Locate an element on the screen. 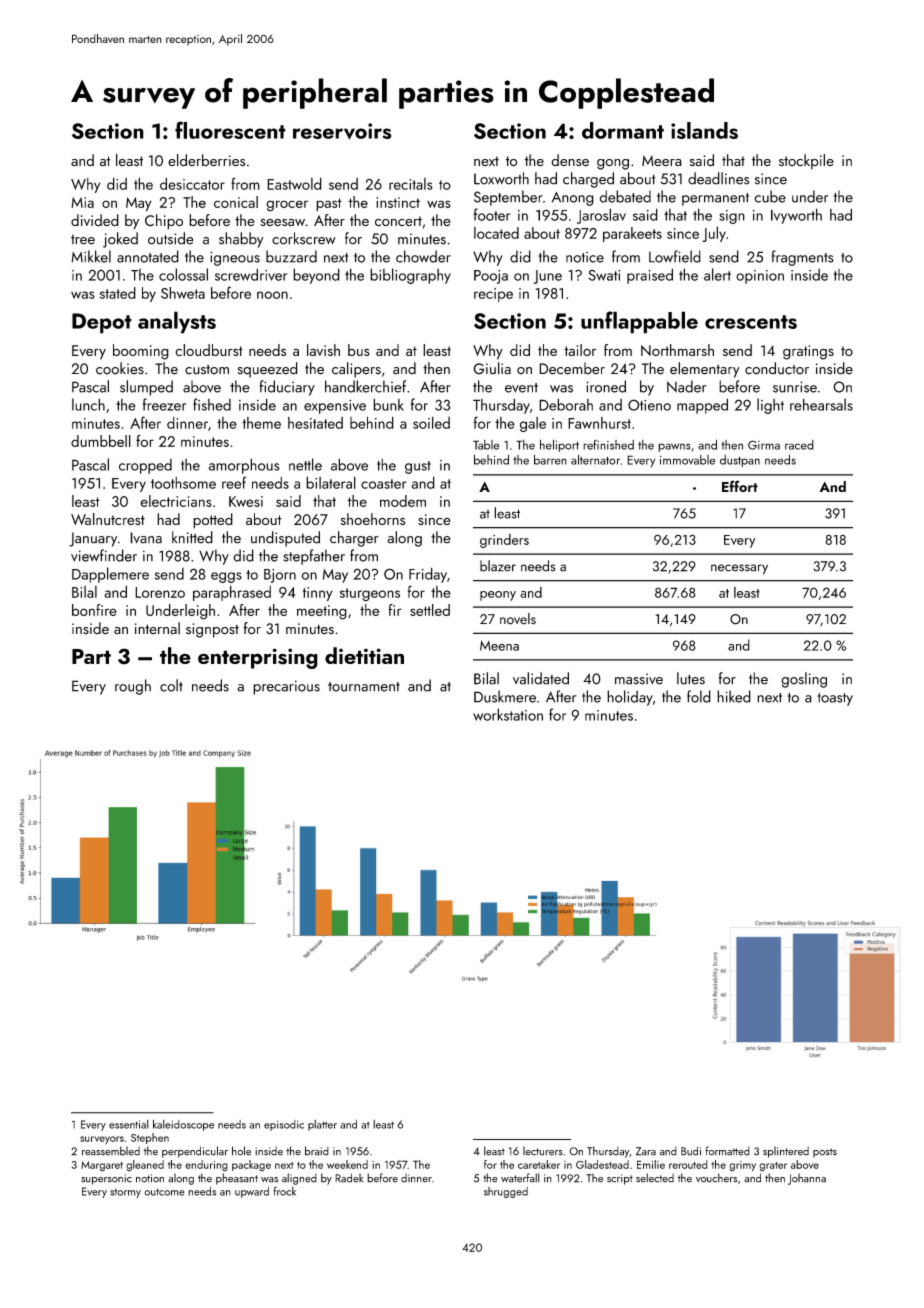  Lowfield is located at coordinates (675, 256).
